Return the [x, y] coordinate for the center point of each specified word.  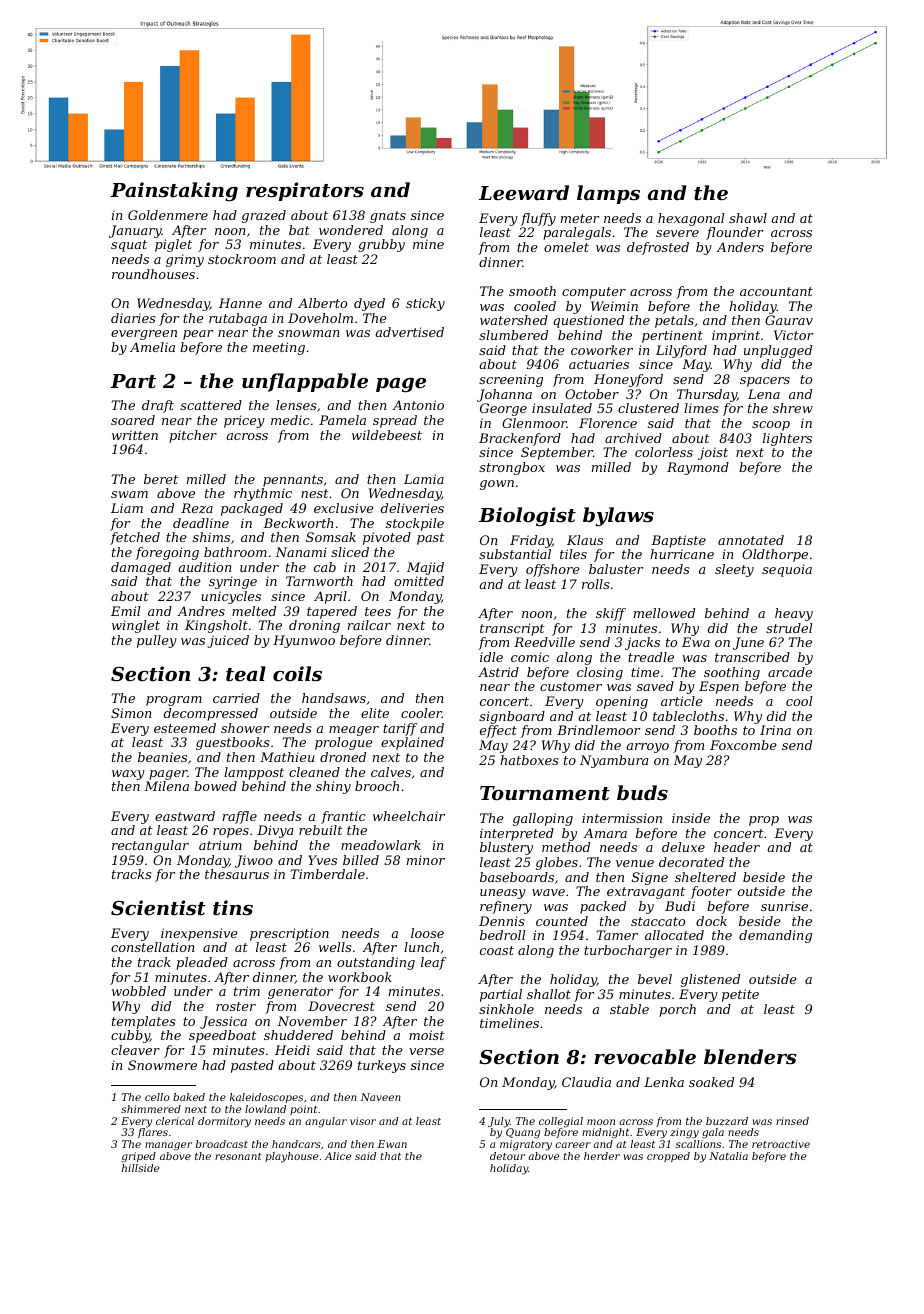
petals [674, 321]
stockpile [415, 524]
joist [713, 453]
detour [507, 1156]
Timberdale [328, 874]
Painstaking [174, 192]
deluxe [683, 847]
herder [602, 1156]
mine [428, 244]
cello [157, 1097]
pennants [293, 481]
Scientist [158, 907]
